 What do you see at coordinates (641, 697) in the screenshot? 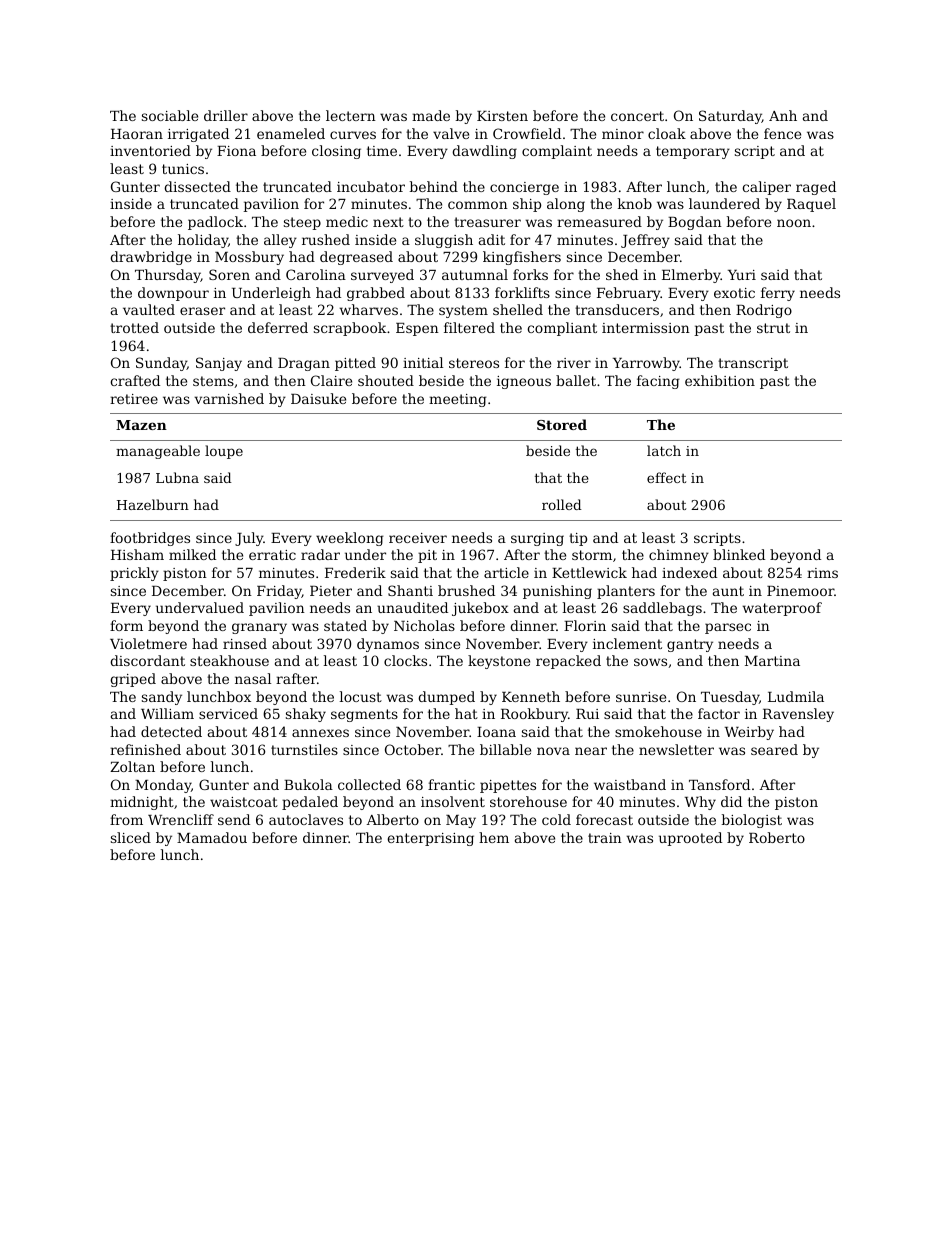
I see `sunrise` at bounding box center [641, 697].
